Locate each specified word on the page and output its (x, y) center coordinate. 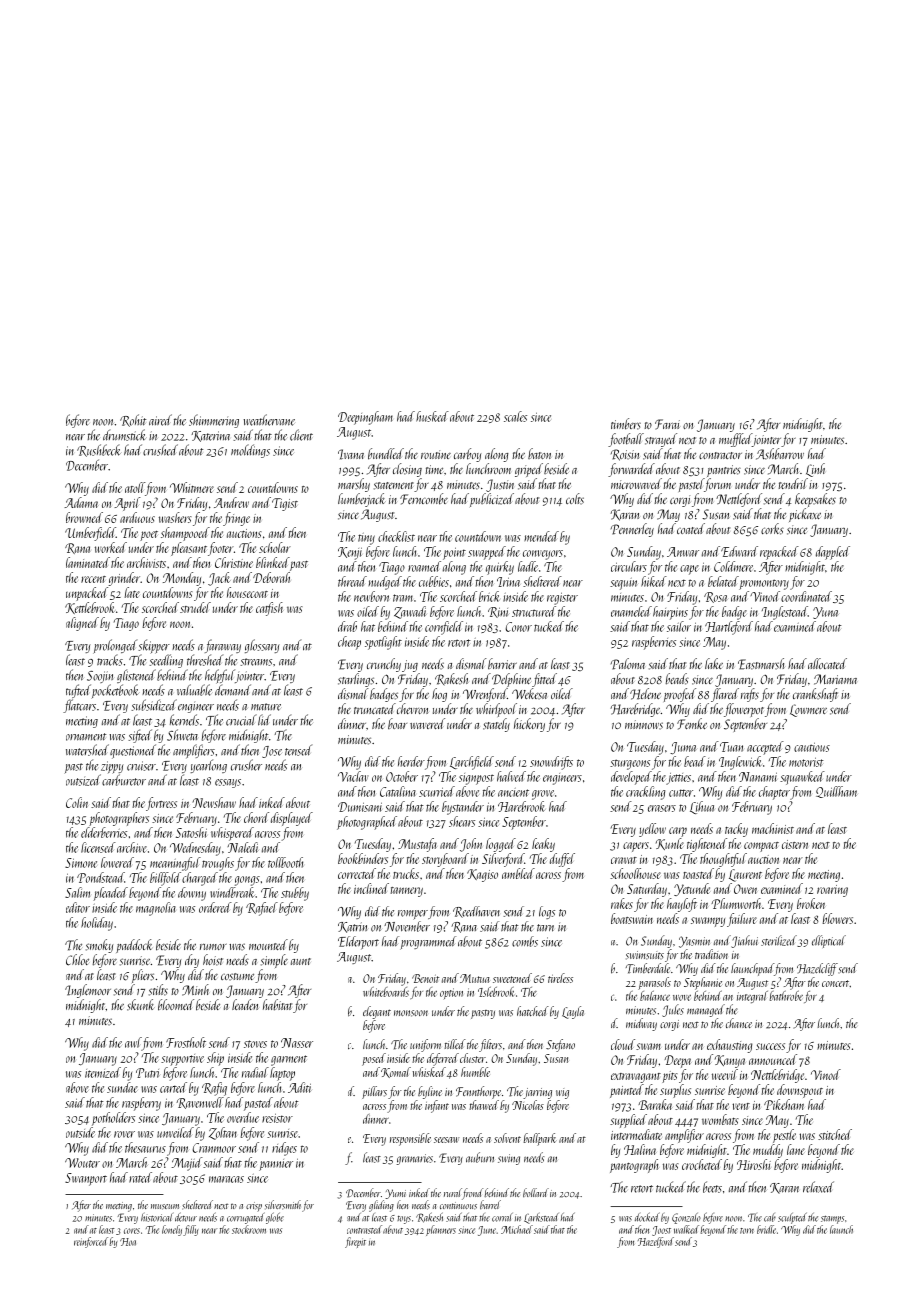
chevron (413, 708)
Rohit (133, 420)
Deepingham (365, 418)
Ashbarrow (780, 454)
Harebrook (521, 806)
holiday (97, 924)
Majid (187, 1164)
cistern (795, 844)
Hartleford (729, 628)
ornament (86, 737)
